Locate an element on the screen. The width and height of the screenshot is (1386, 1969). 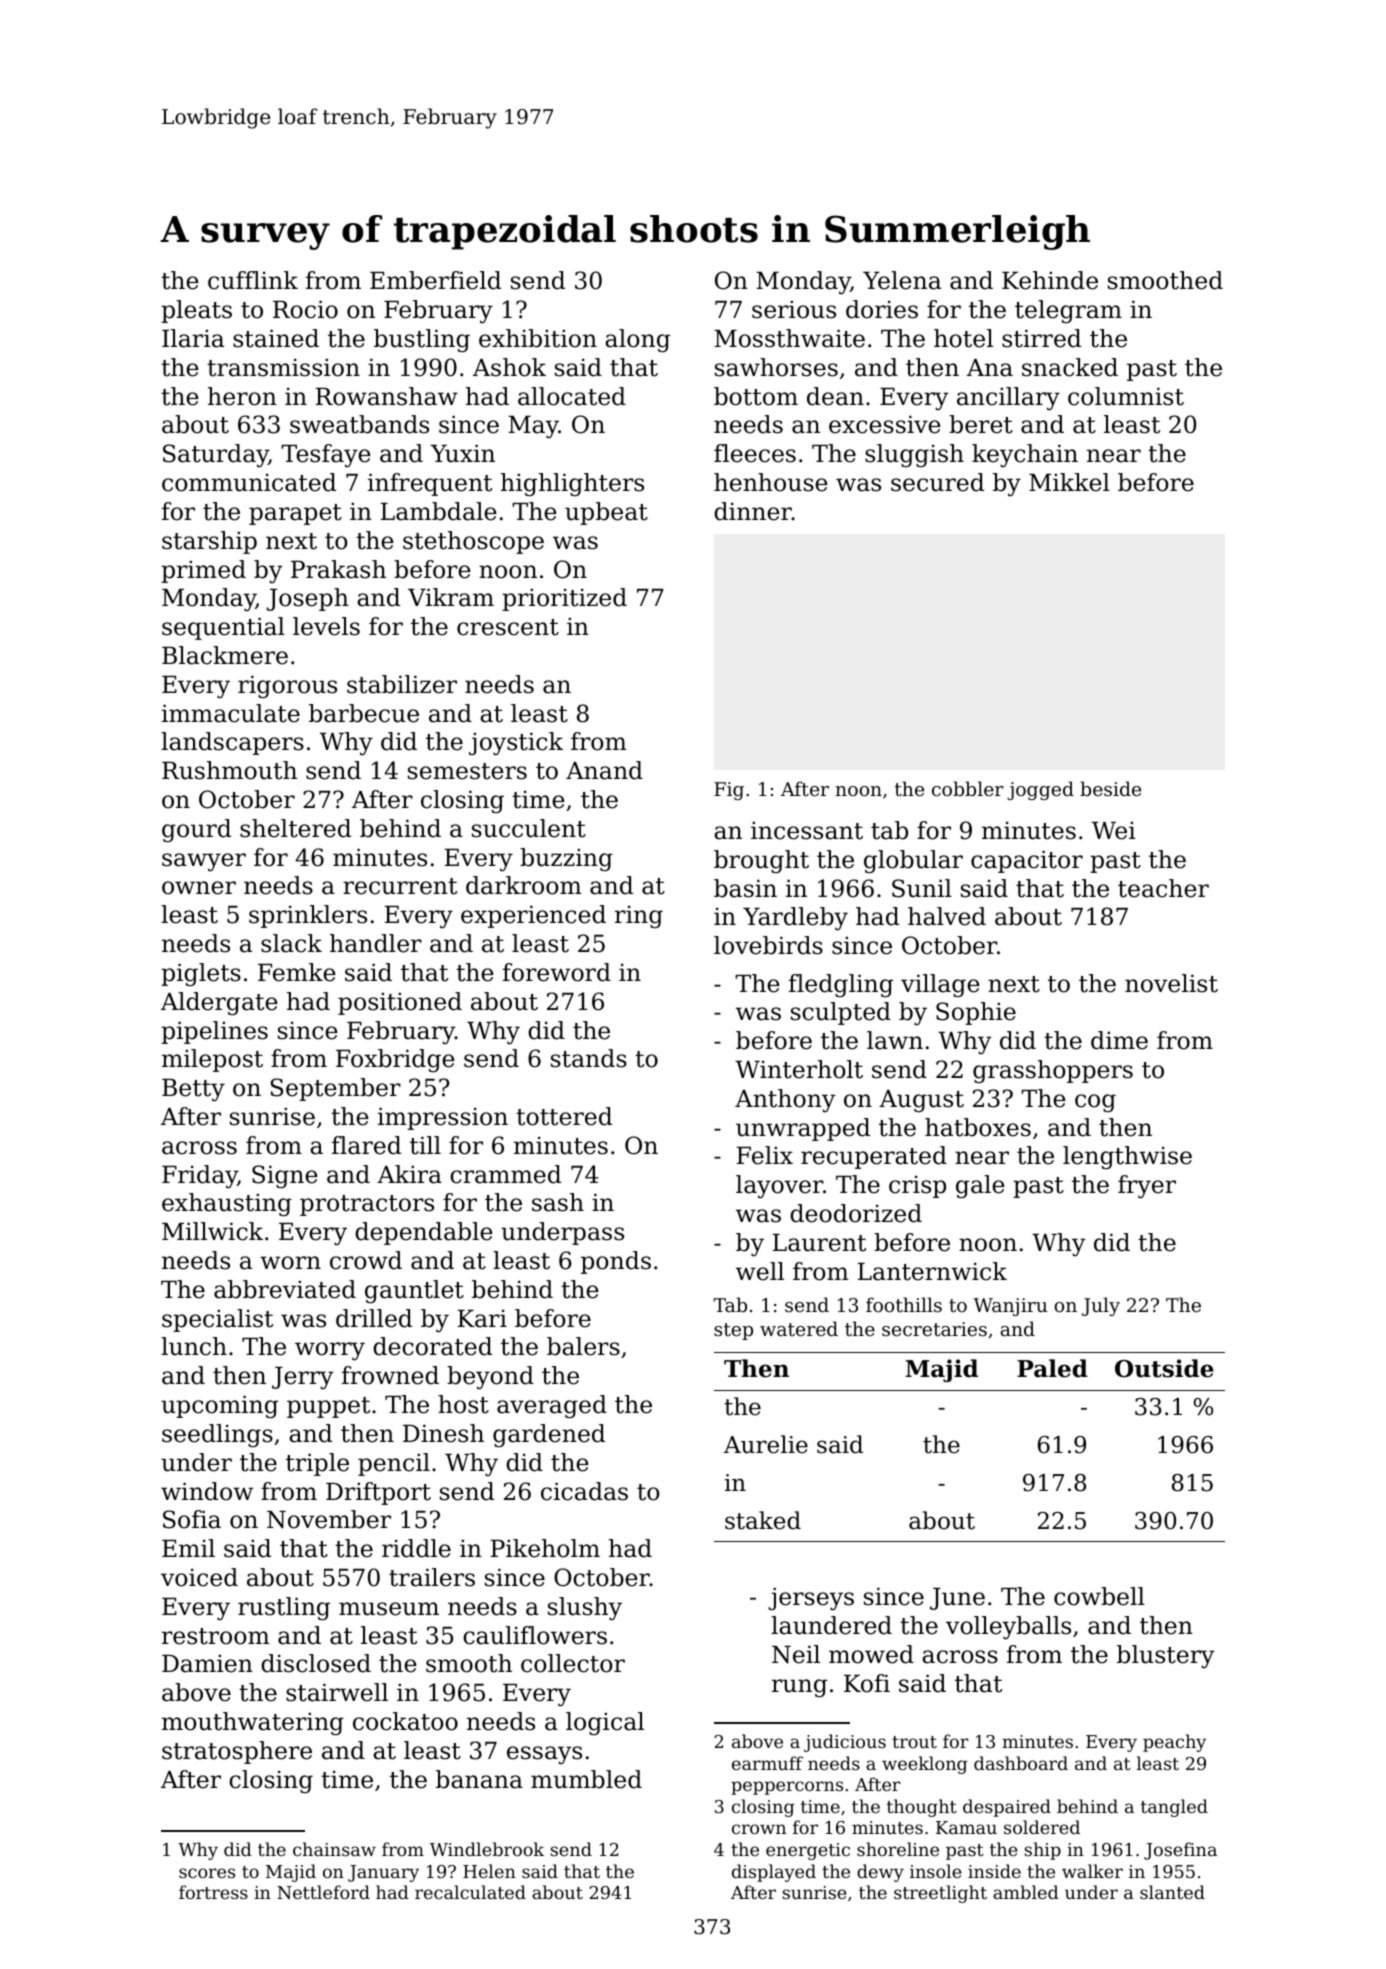
Damien is located at coordinates (207, 1663).
